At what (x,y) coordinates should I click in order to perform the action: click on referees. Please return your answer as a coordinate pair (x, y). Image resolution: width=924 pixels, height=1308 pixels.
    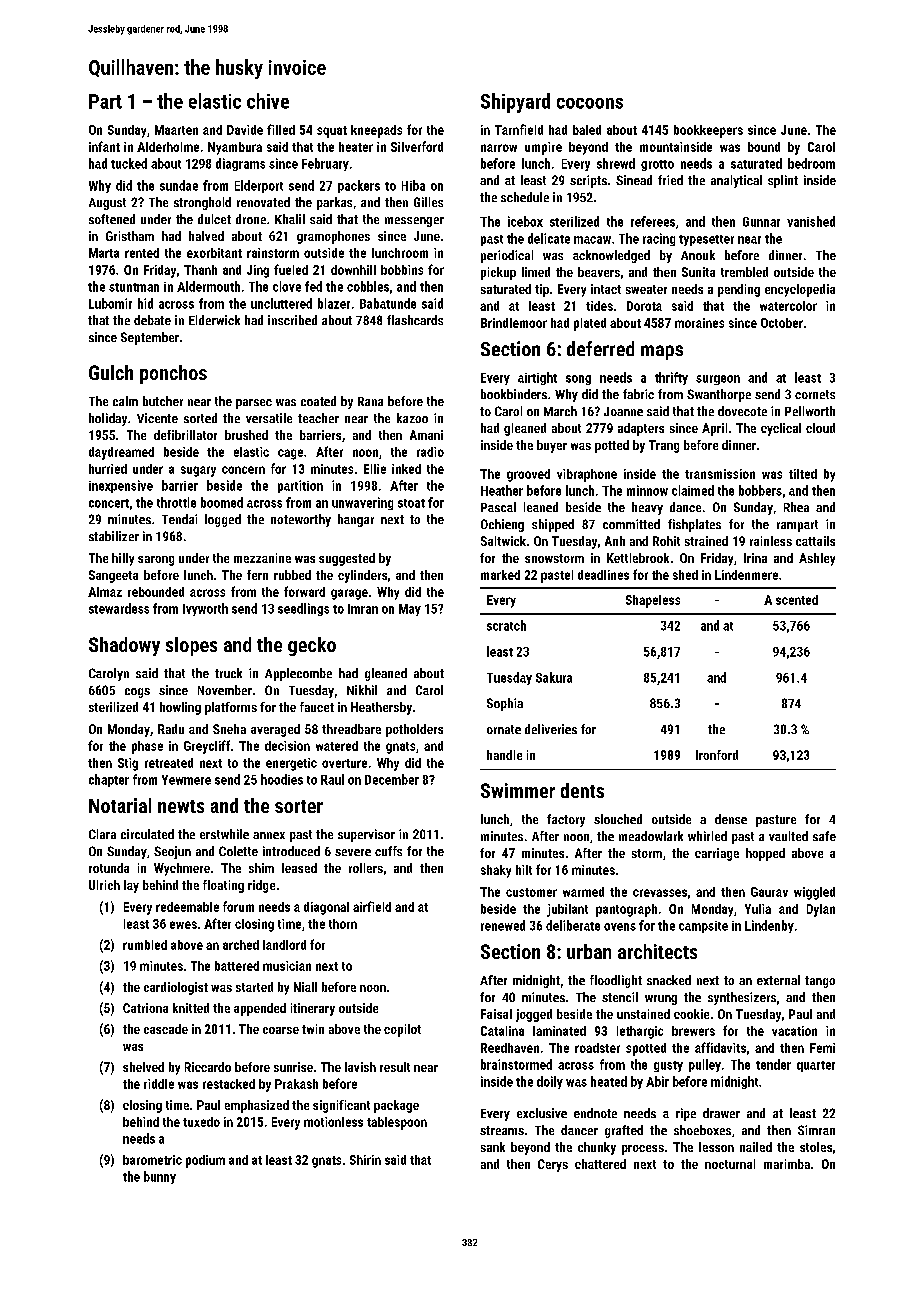
    Looking at the image, I should click on (653, 221).
